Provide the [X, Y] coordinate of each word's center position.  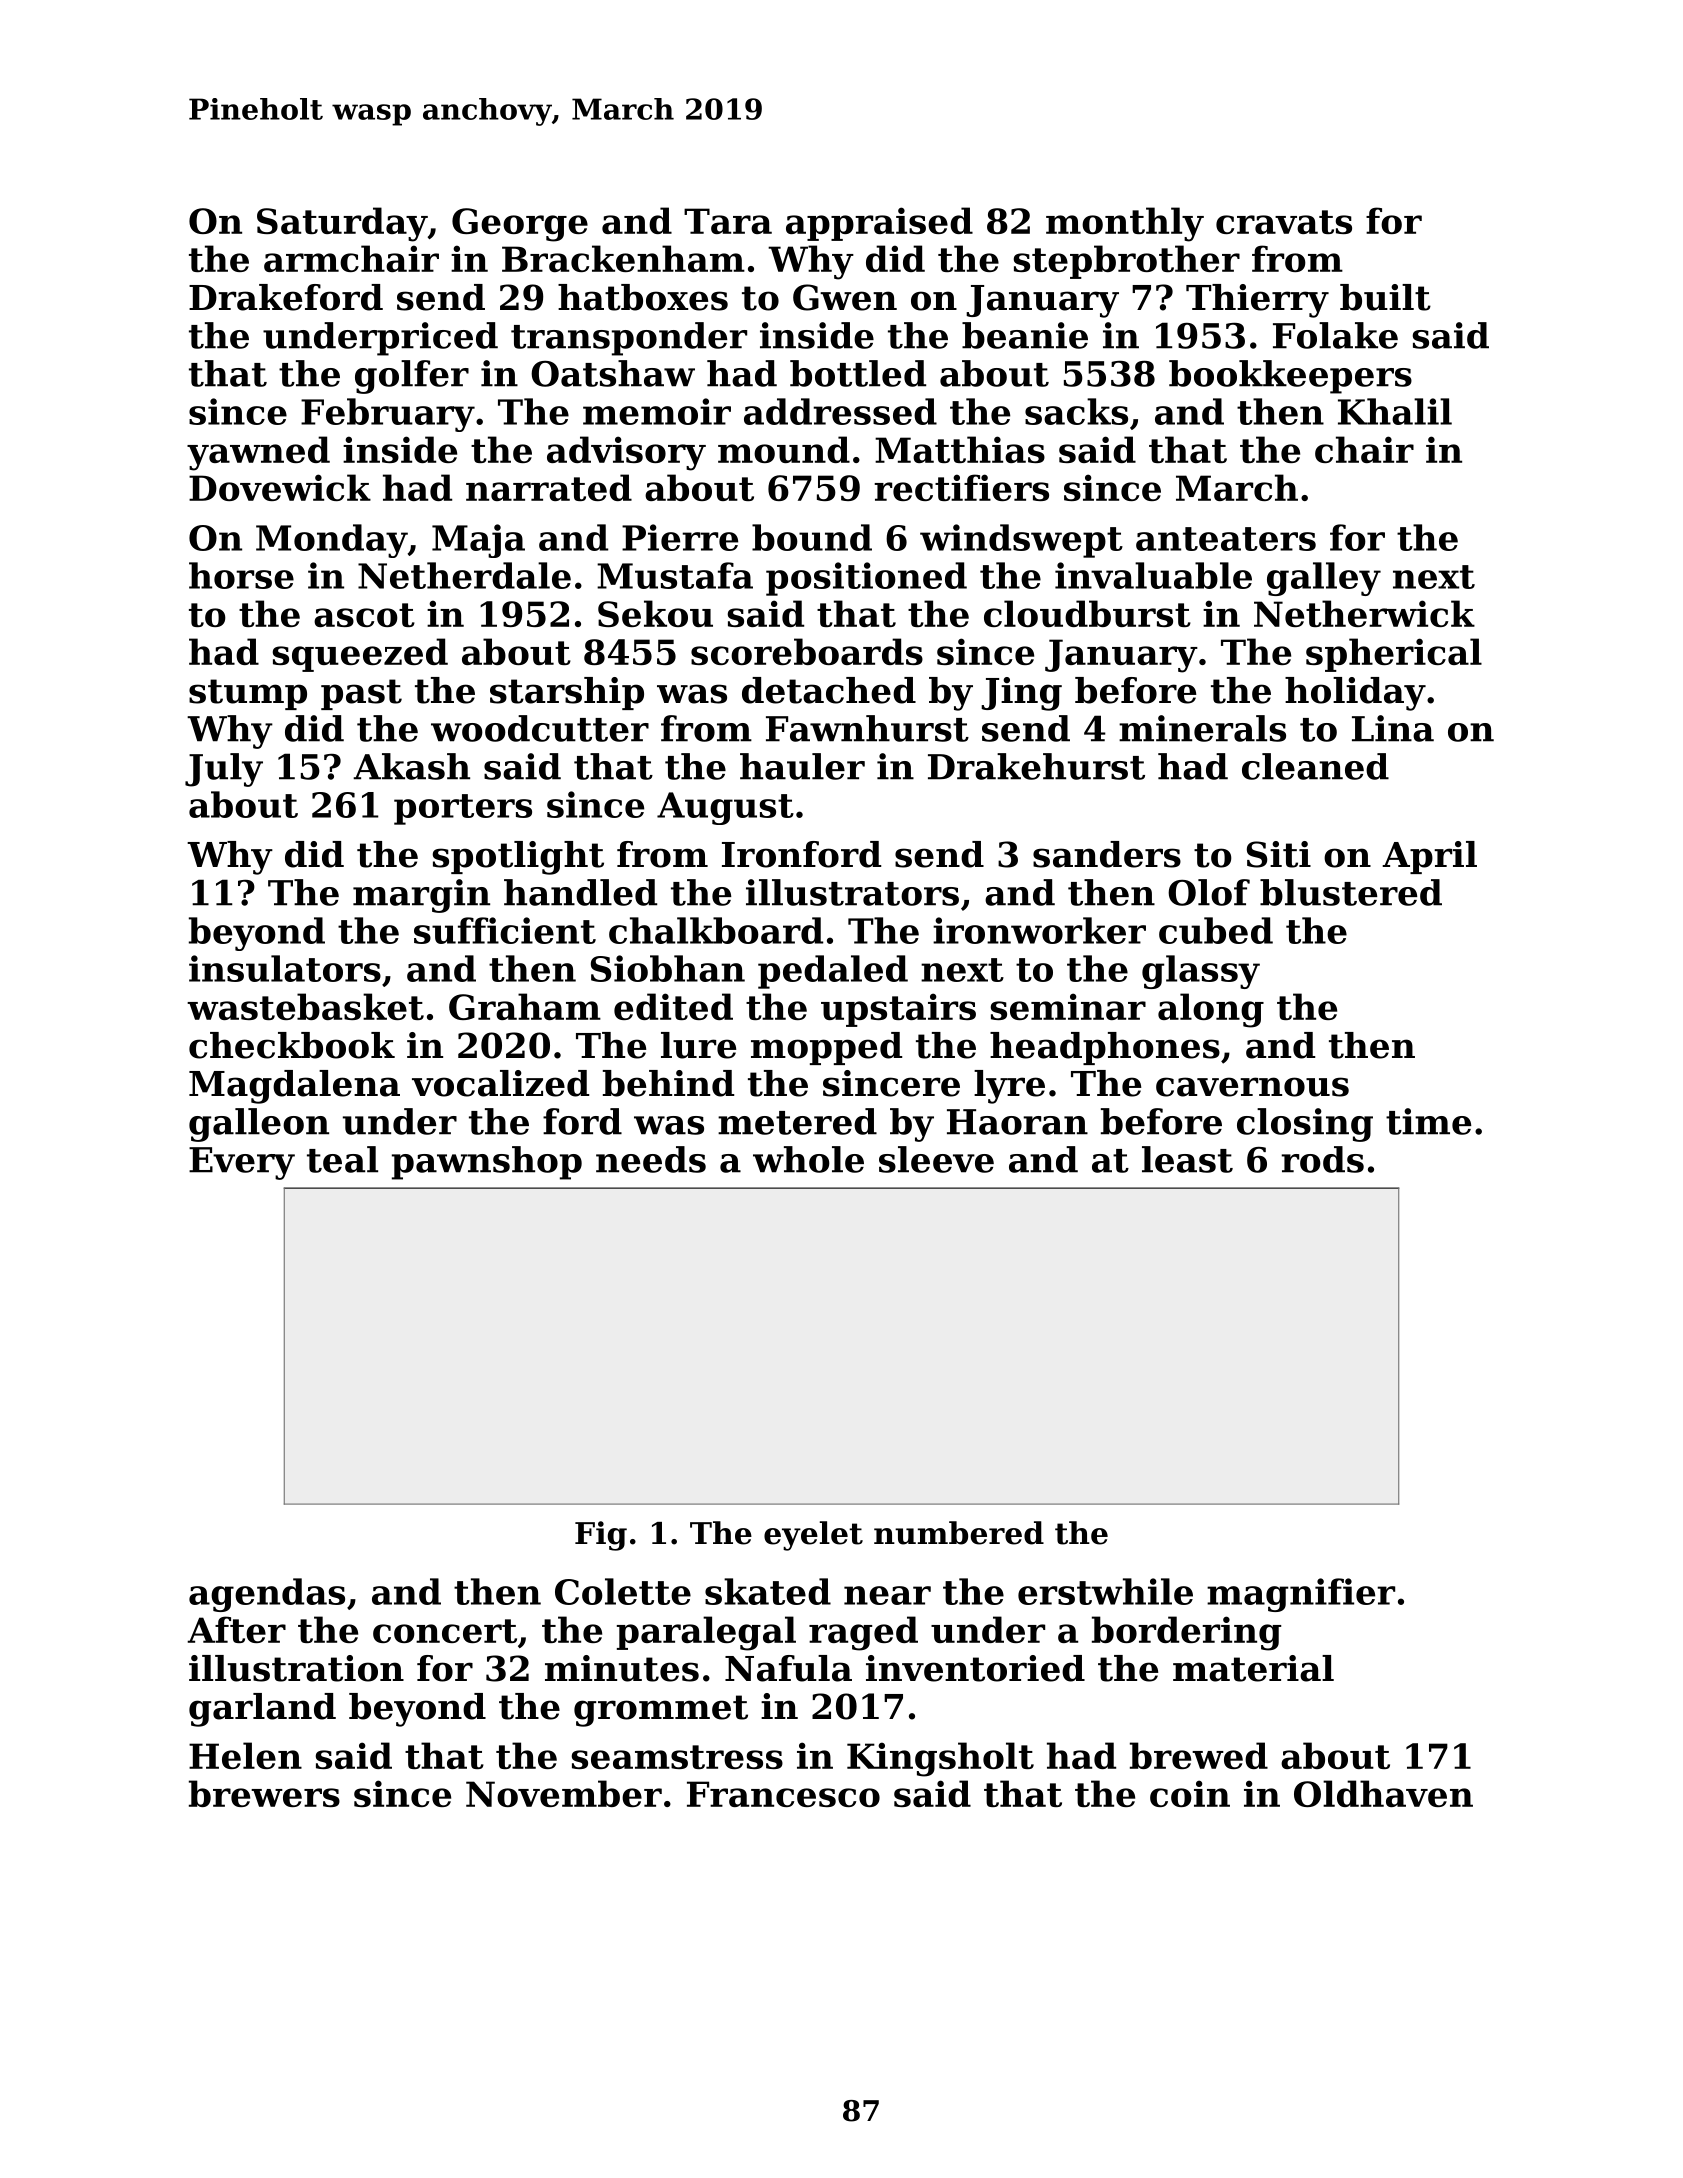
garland [262, 1710]
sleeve [936, 1159]
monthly [1125, 224]
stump [248, 694]
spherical [1394, 655]
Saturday [342, 224]
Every [242, 1163]
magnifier [1301, 1595]
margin [421, 896]
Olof [1209, 892]
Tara [728, 221]
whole [808, 1159]
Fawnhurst [867, 728]
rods [1322, 1159]
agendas [267, 1595]
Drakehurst [1036, 766]
